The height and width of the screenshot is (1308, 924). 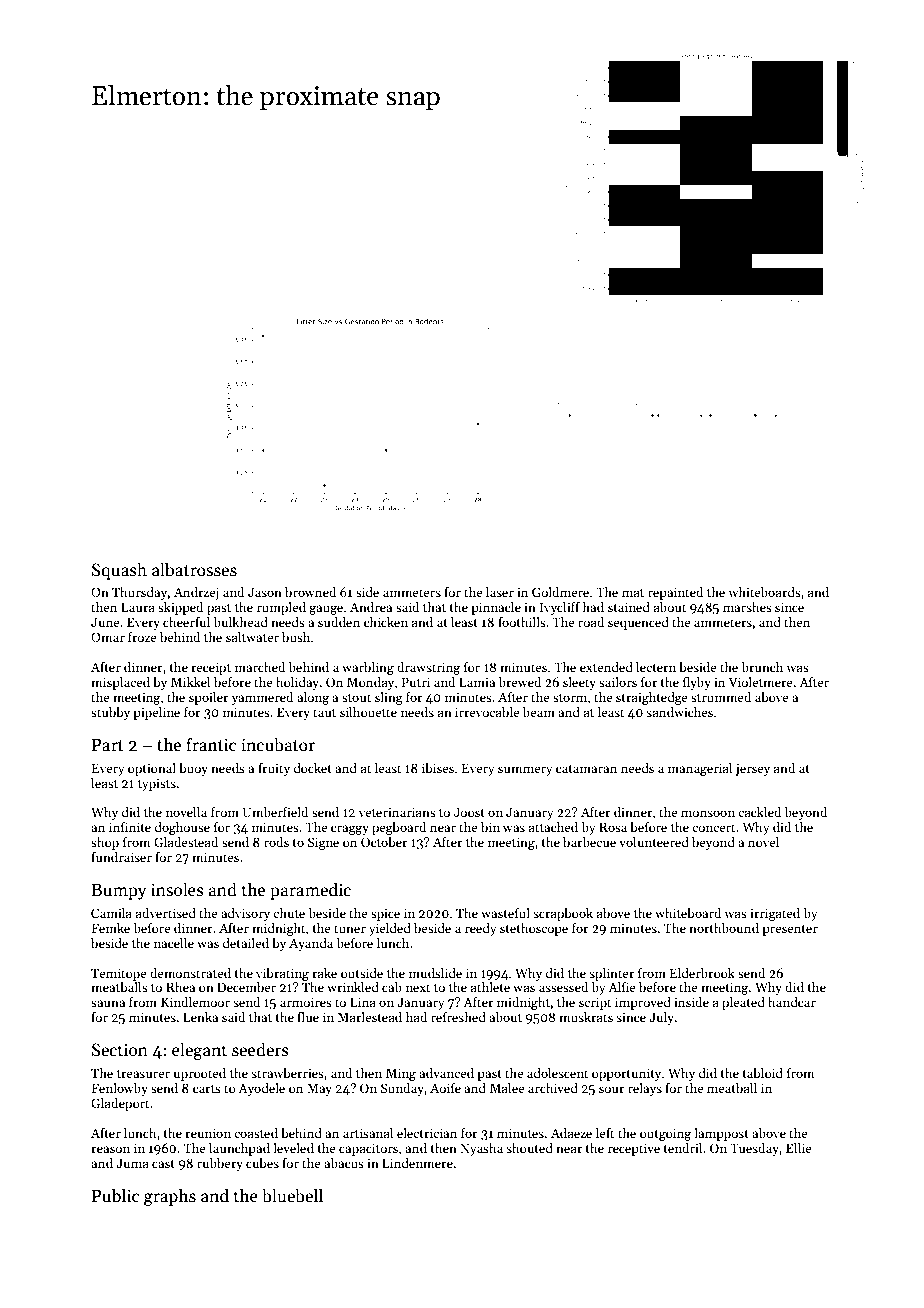 I want to click on splinter, so click(x=612, y=974).
